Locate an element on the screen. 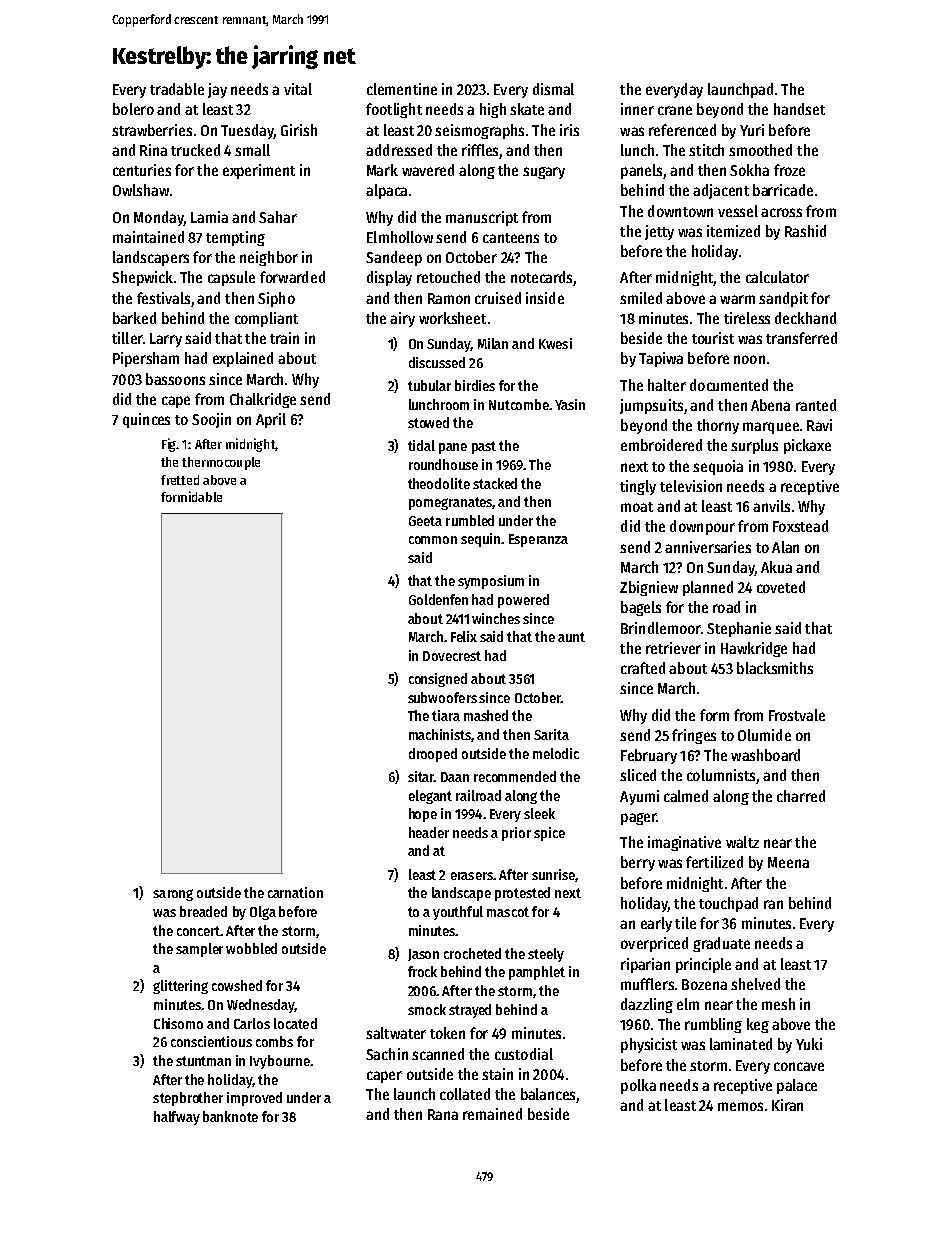 The width and height of the screenshot is (952, 1233). strawberries is located at coordinates (152, 130).
